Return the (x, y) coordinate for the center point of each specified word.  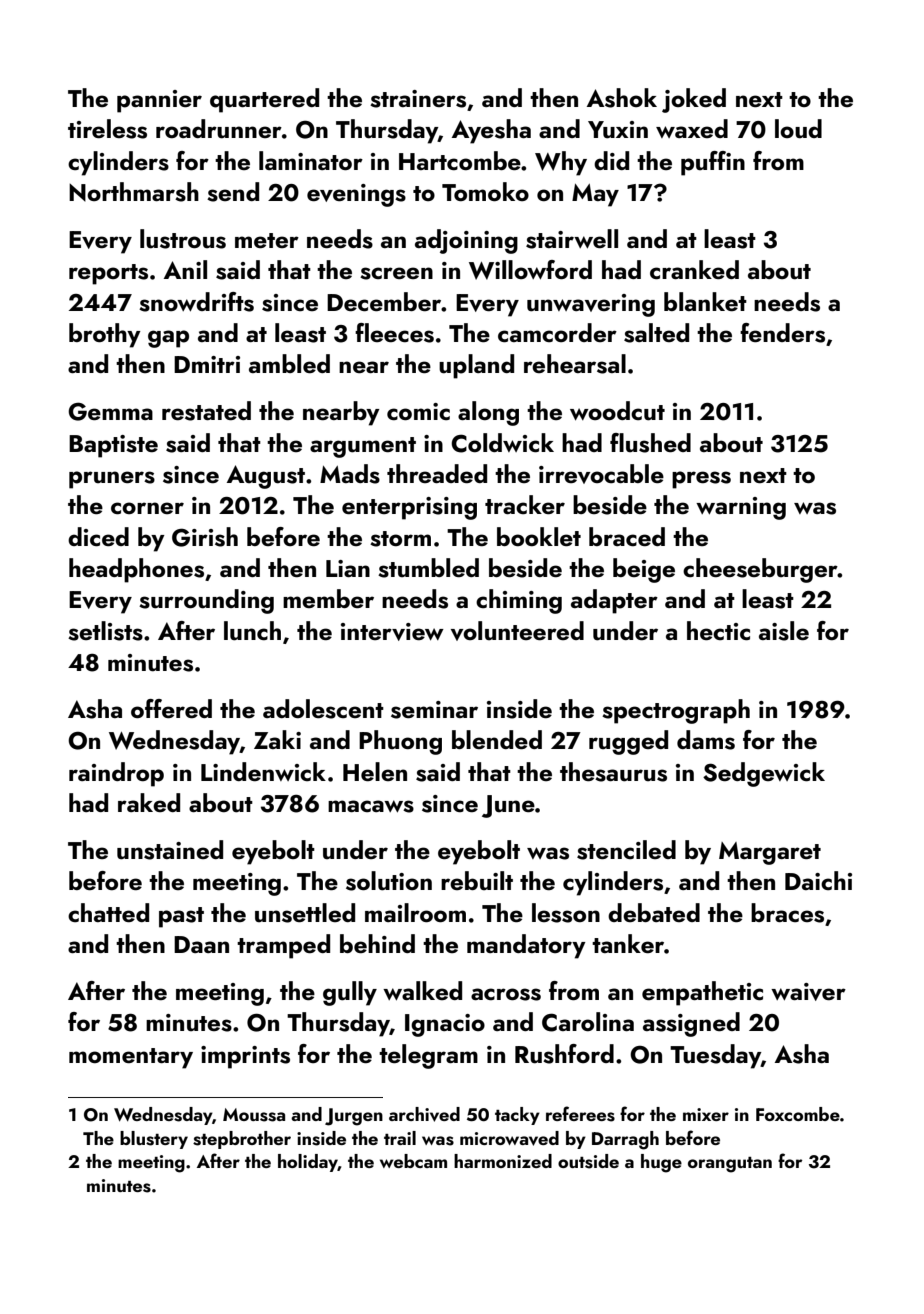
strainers (418, 99)
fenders (782, 333)
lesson (566, 913)
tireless (107, 129)
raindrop (116, 774)
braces (787, 913)
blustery (154, 1140)
